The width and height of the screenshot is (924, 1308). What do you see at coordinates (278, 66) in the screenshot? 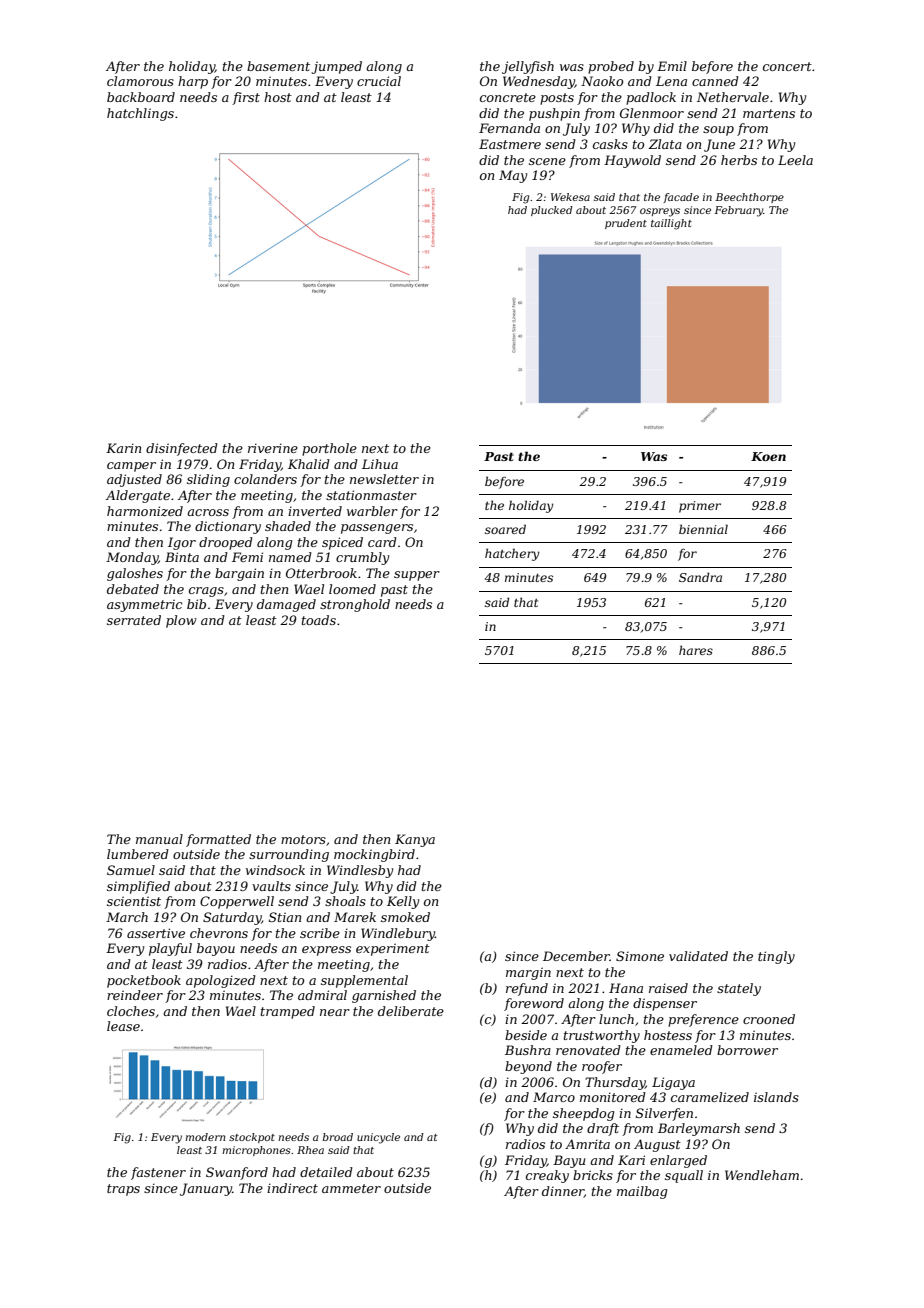
I see `basement` at bounding box center [278, 66].
